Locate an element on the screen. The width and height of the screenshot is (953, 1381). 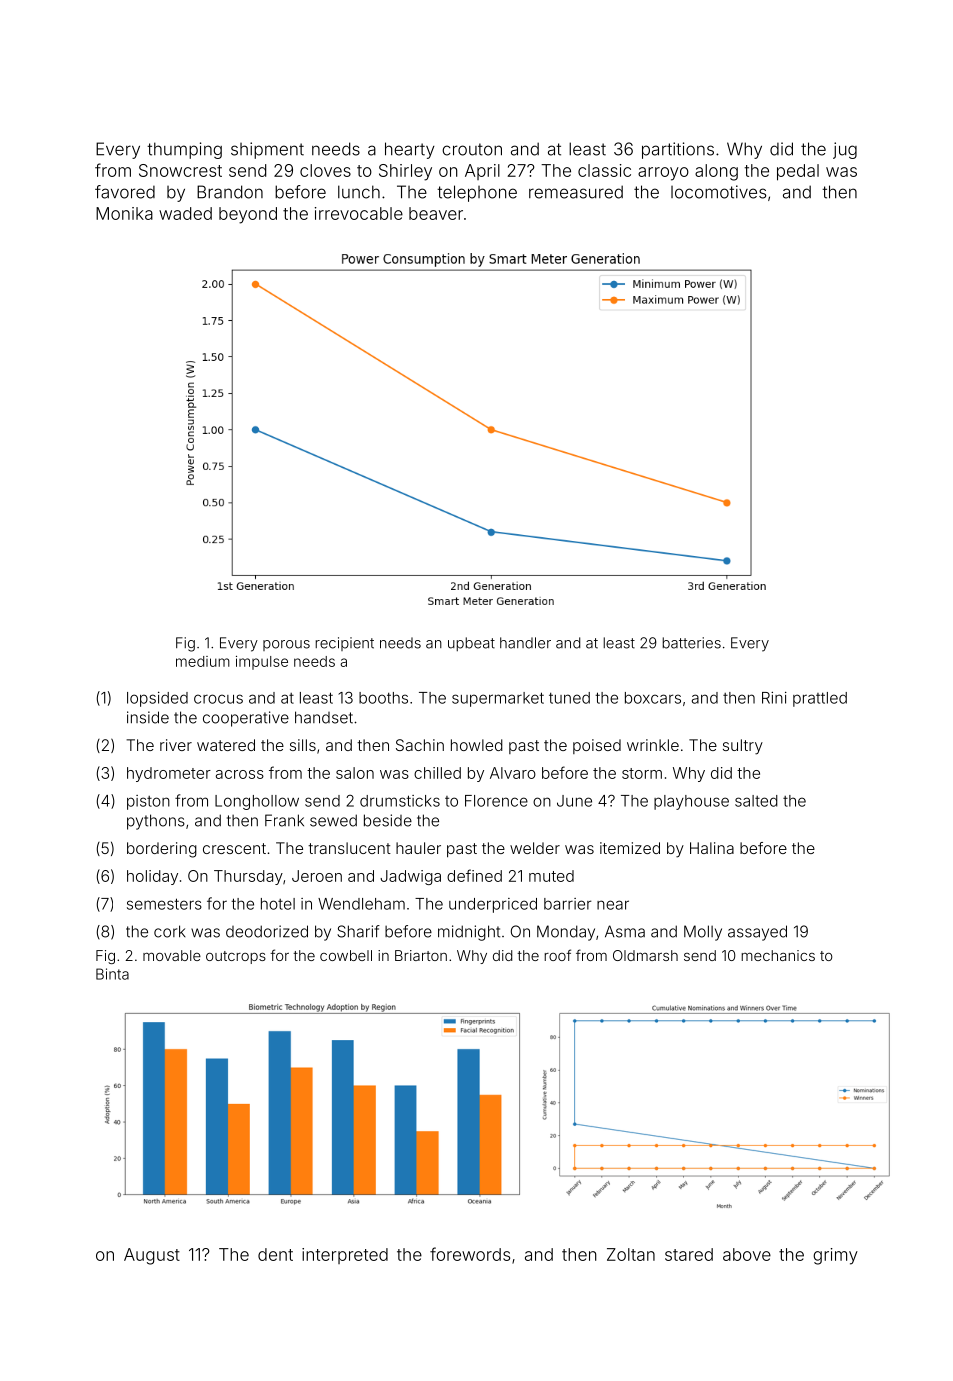
Briarton is located at coordinates (421, 955).
